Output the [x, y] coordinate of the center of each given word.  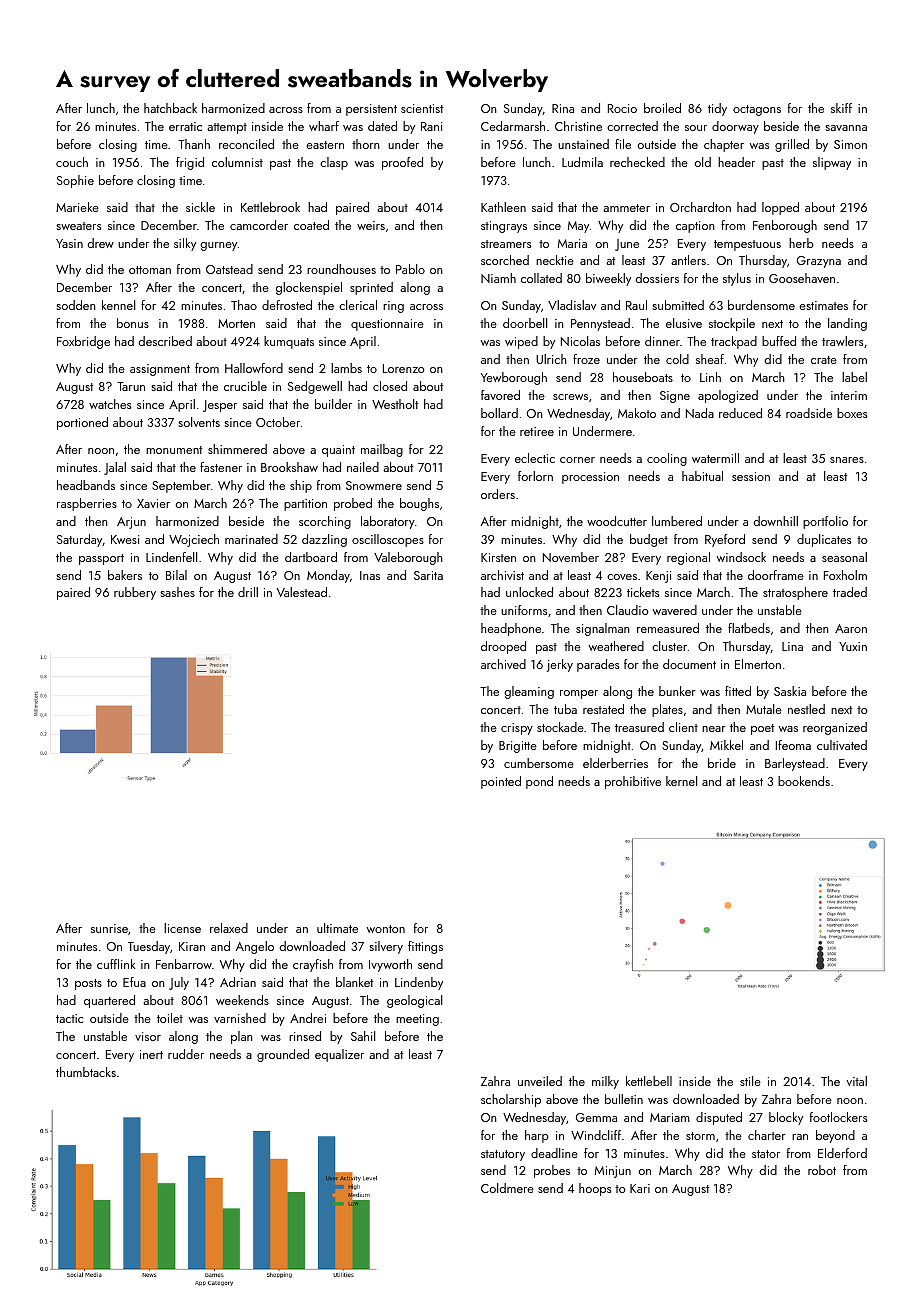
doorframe [776, 575]
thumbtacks [86, 1072]
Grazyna [819, 262]
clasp [334, 163]
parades [598, 665]
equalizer [339, 1055]
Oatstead [229, 269]
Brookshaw [289, 467]
